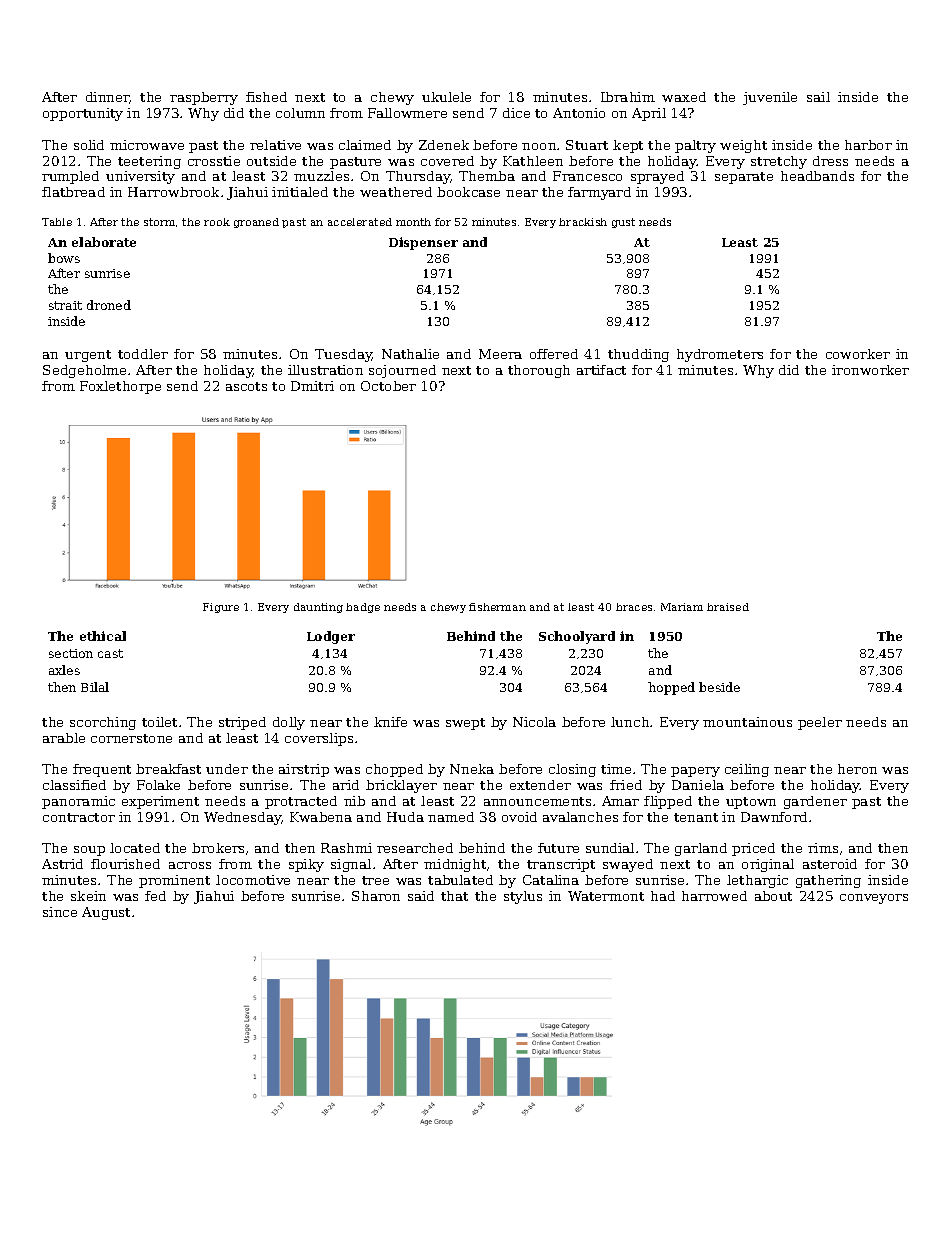 The width and height of the screenshot is (952, 1233). Describe the element at coordinates (120, 387) in the screenshot. I see `Foxlethorpe` at that location.
